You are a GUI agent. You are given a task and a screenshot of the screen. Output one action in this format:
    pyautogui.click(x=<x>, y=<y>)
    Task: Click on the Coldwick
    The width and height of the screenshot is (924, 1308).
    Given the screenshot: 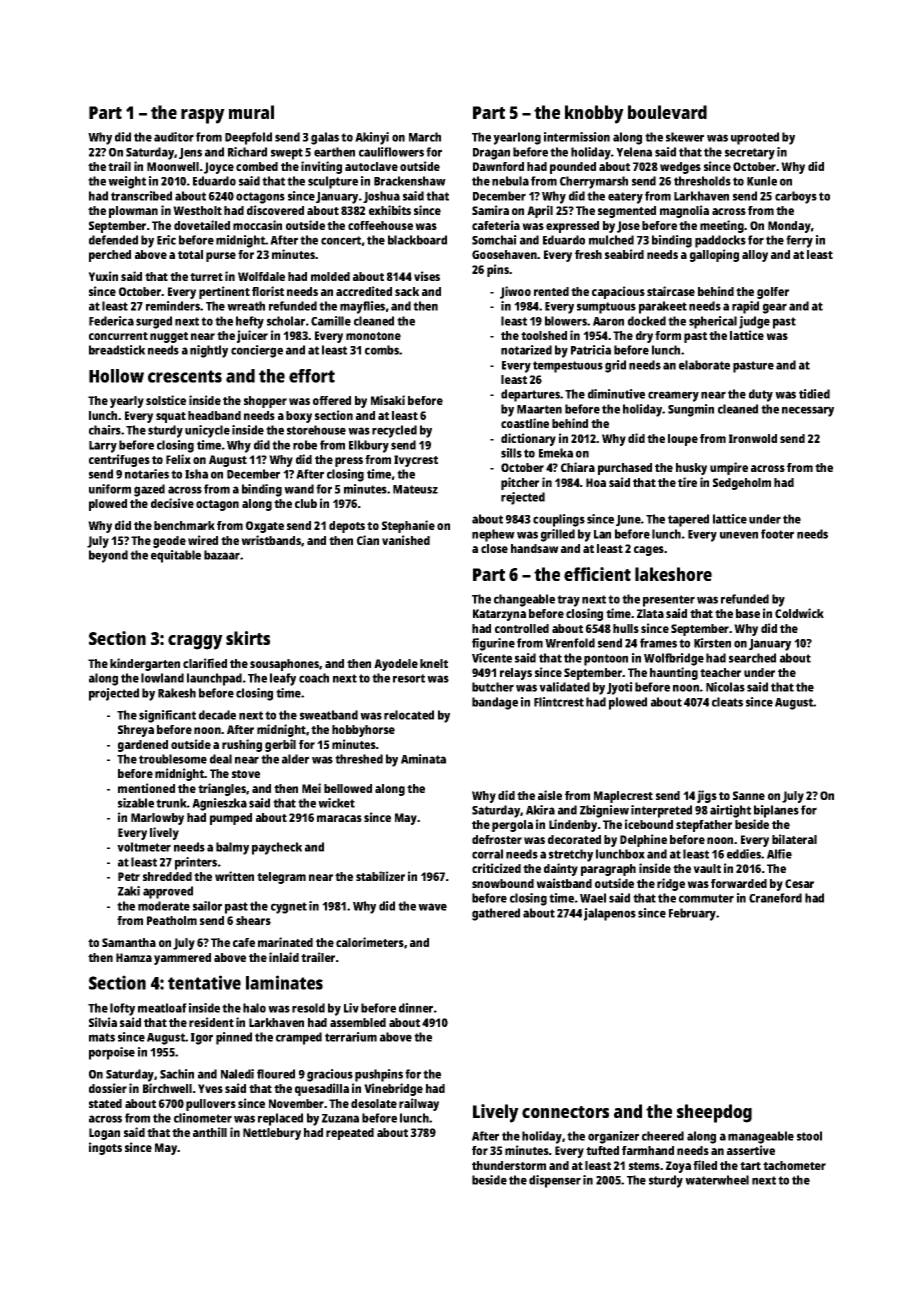 What is the action you would take?
    pyautogui.click(x=799, y=613)
